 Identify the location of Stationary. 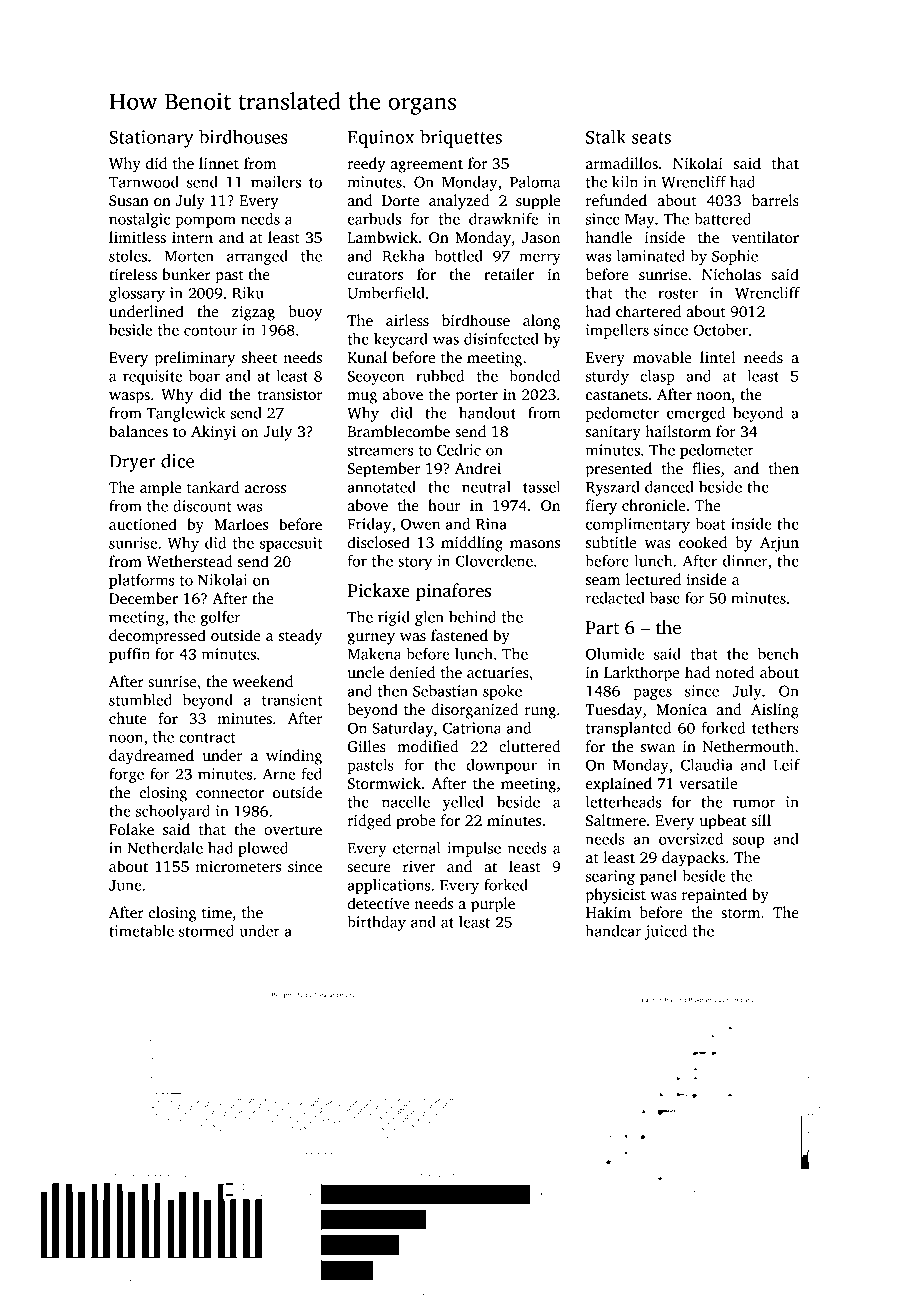
(151, 139).
